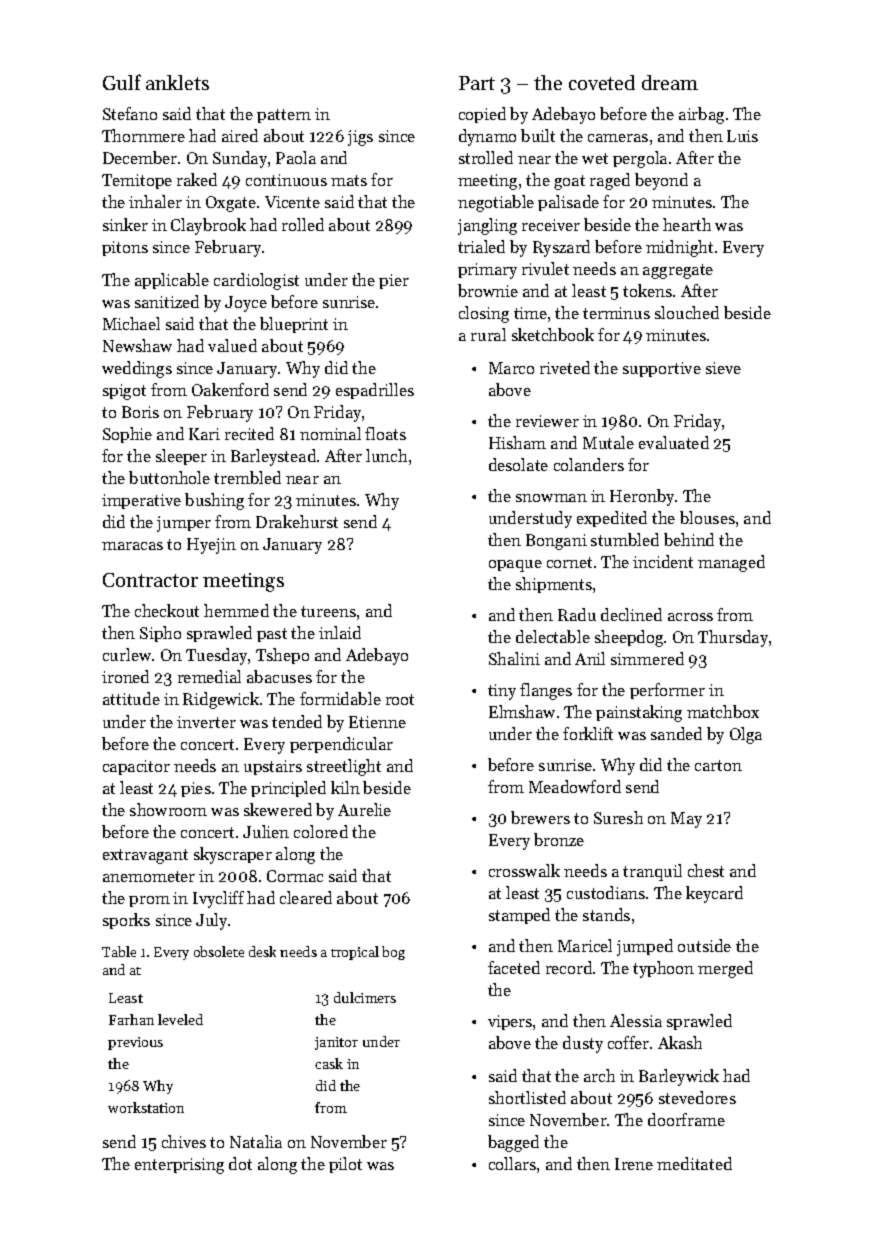 The width and height of the document is (876, 1243). Describe the element at coordinates (208, 226) in the document. I see `Claybrook` at that location.
